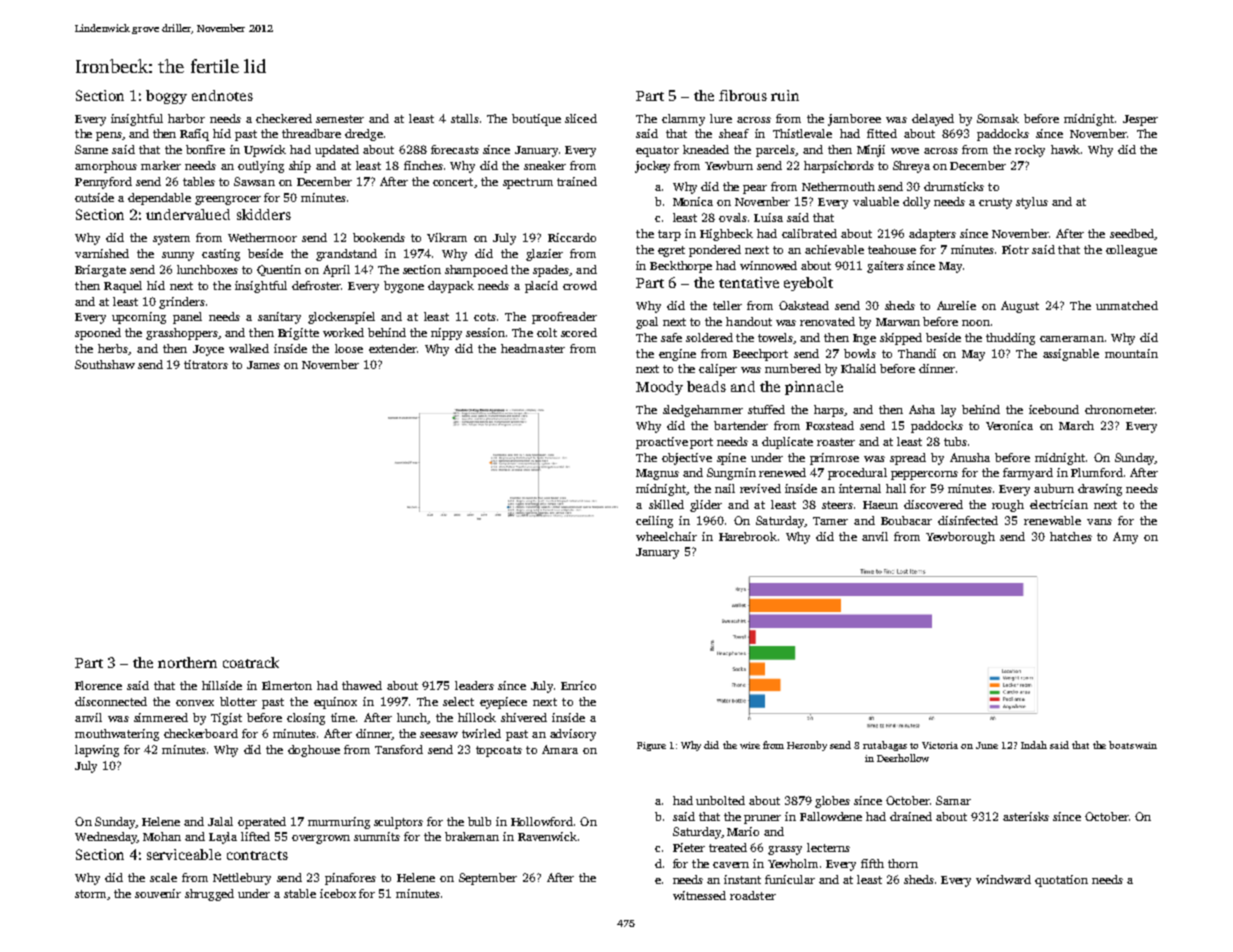 The height and width of the screenshot is (952, 1233). I want to click on boatswain, so click(1133, 745).
